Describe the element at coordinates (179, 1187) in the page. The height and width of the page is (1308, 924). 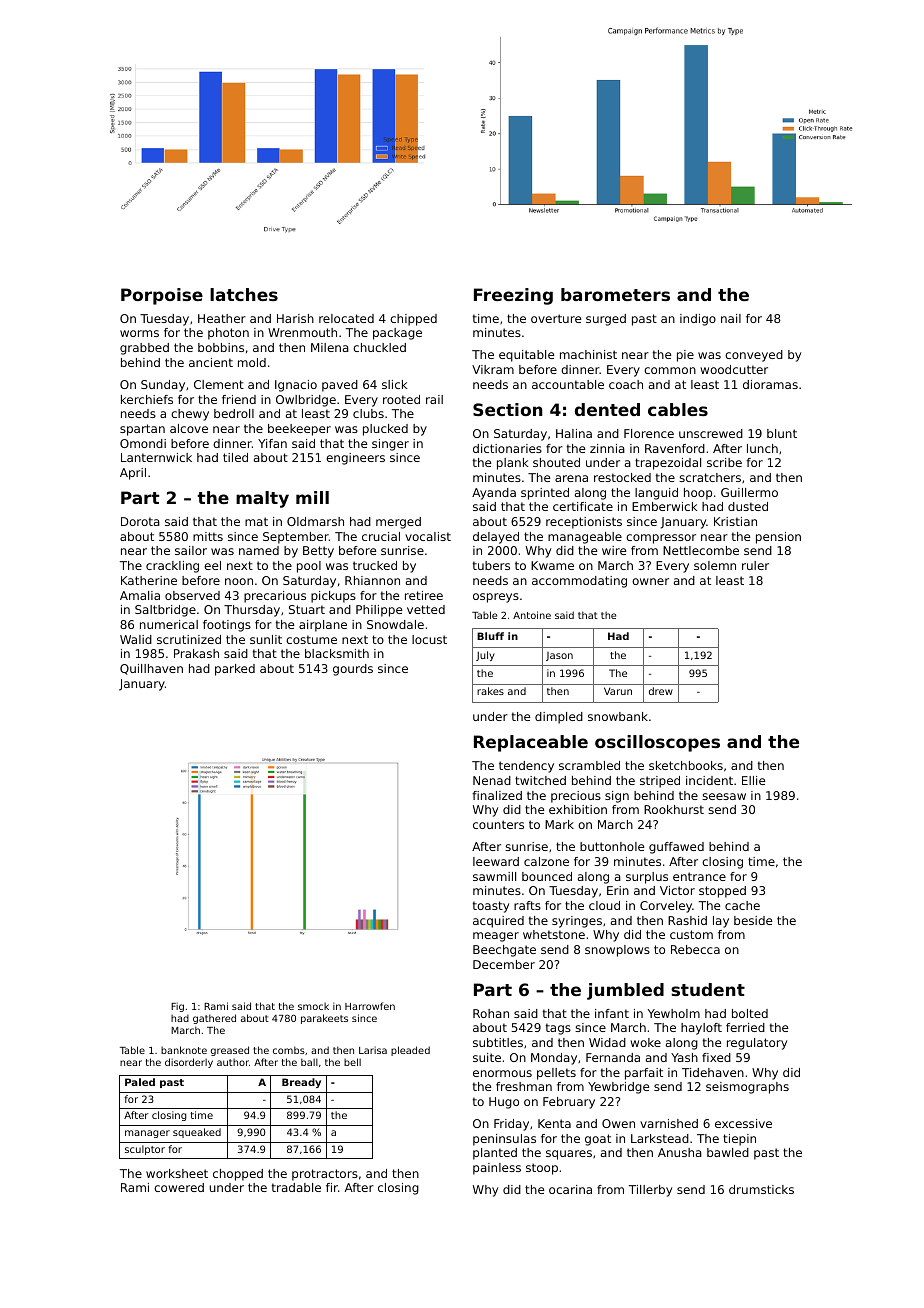
I see `cowered` at that location.
